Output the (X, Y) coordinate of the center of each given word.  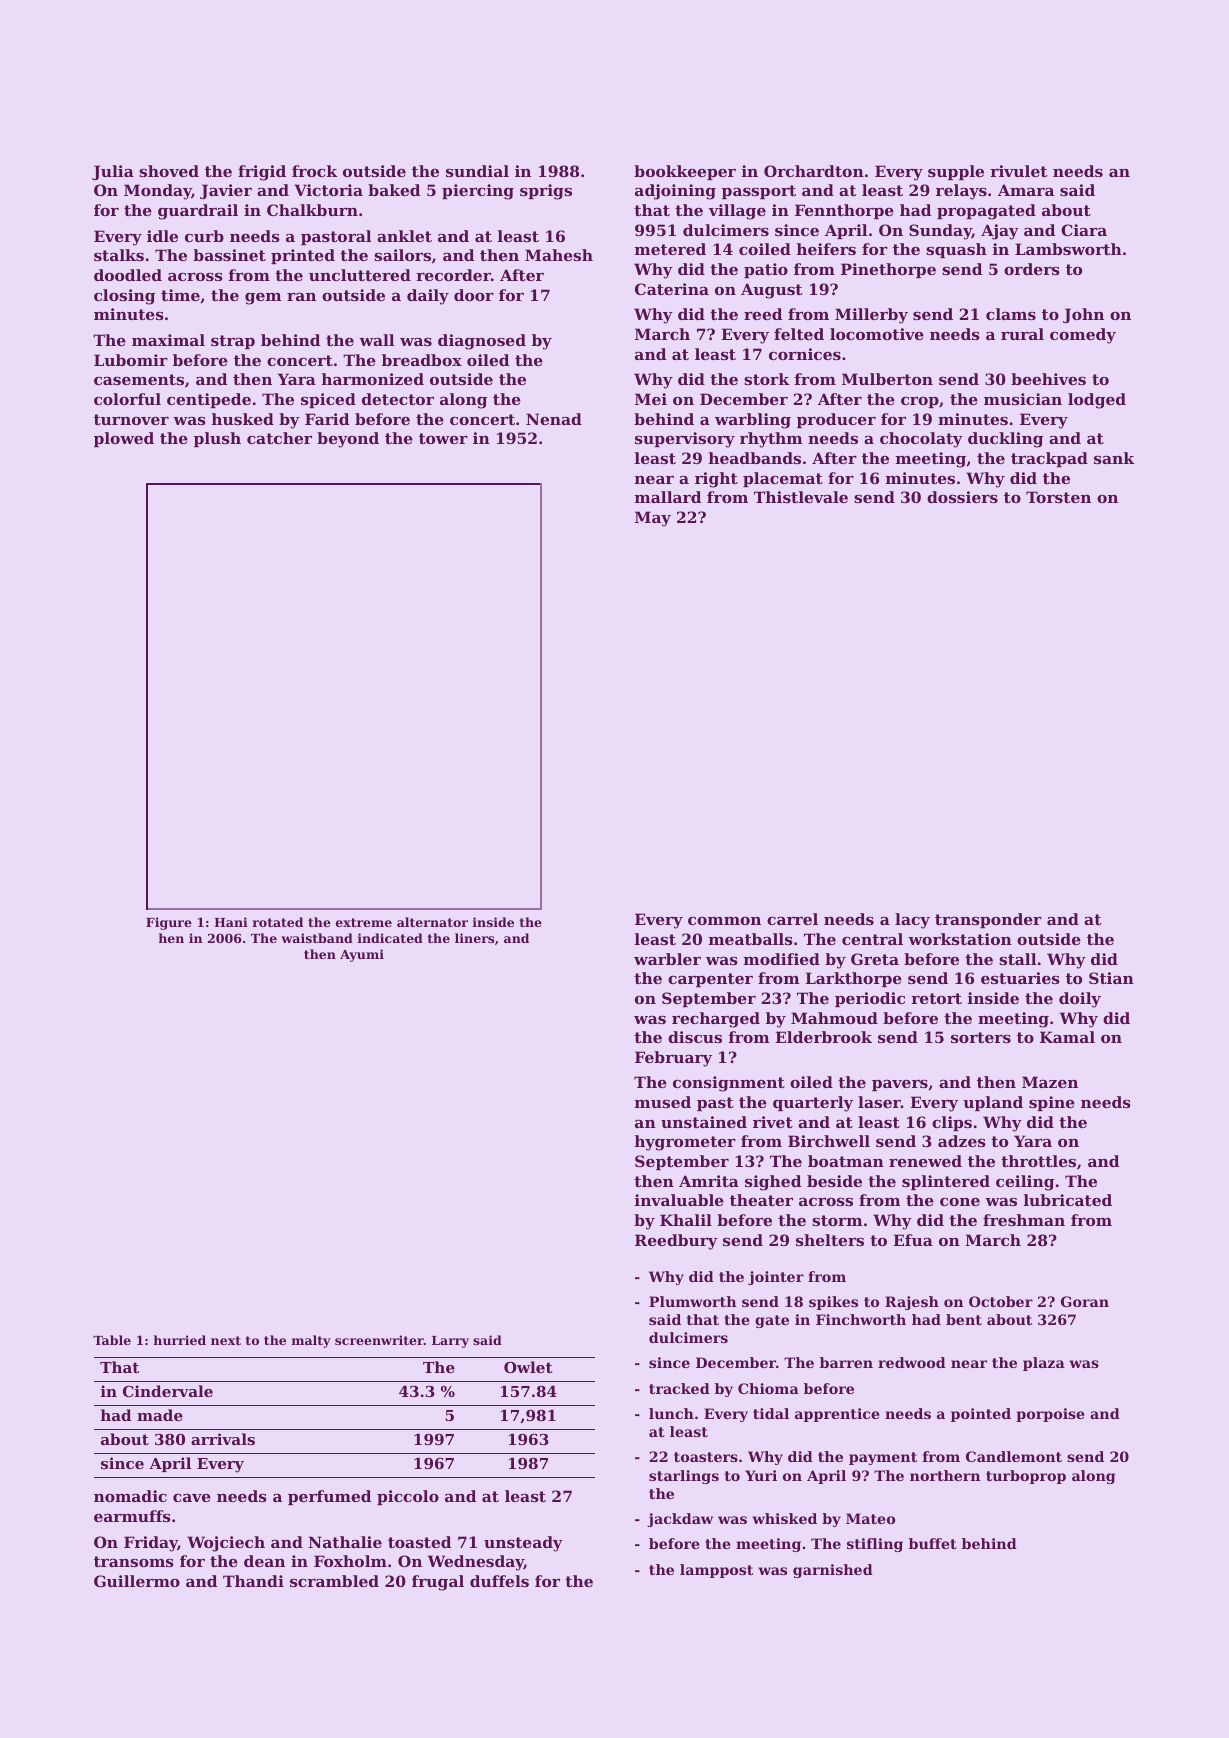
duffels (499, 1581)
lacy (912, 921)
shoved (169, 171)
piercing (478, 192)
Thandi (253, 1581)
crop (920, 402)
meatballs (751, 939)
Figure (169, 923)
